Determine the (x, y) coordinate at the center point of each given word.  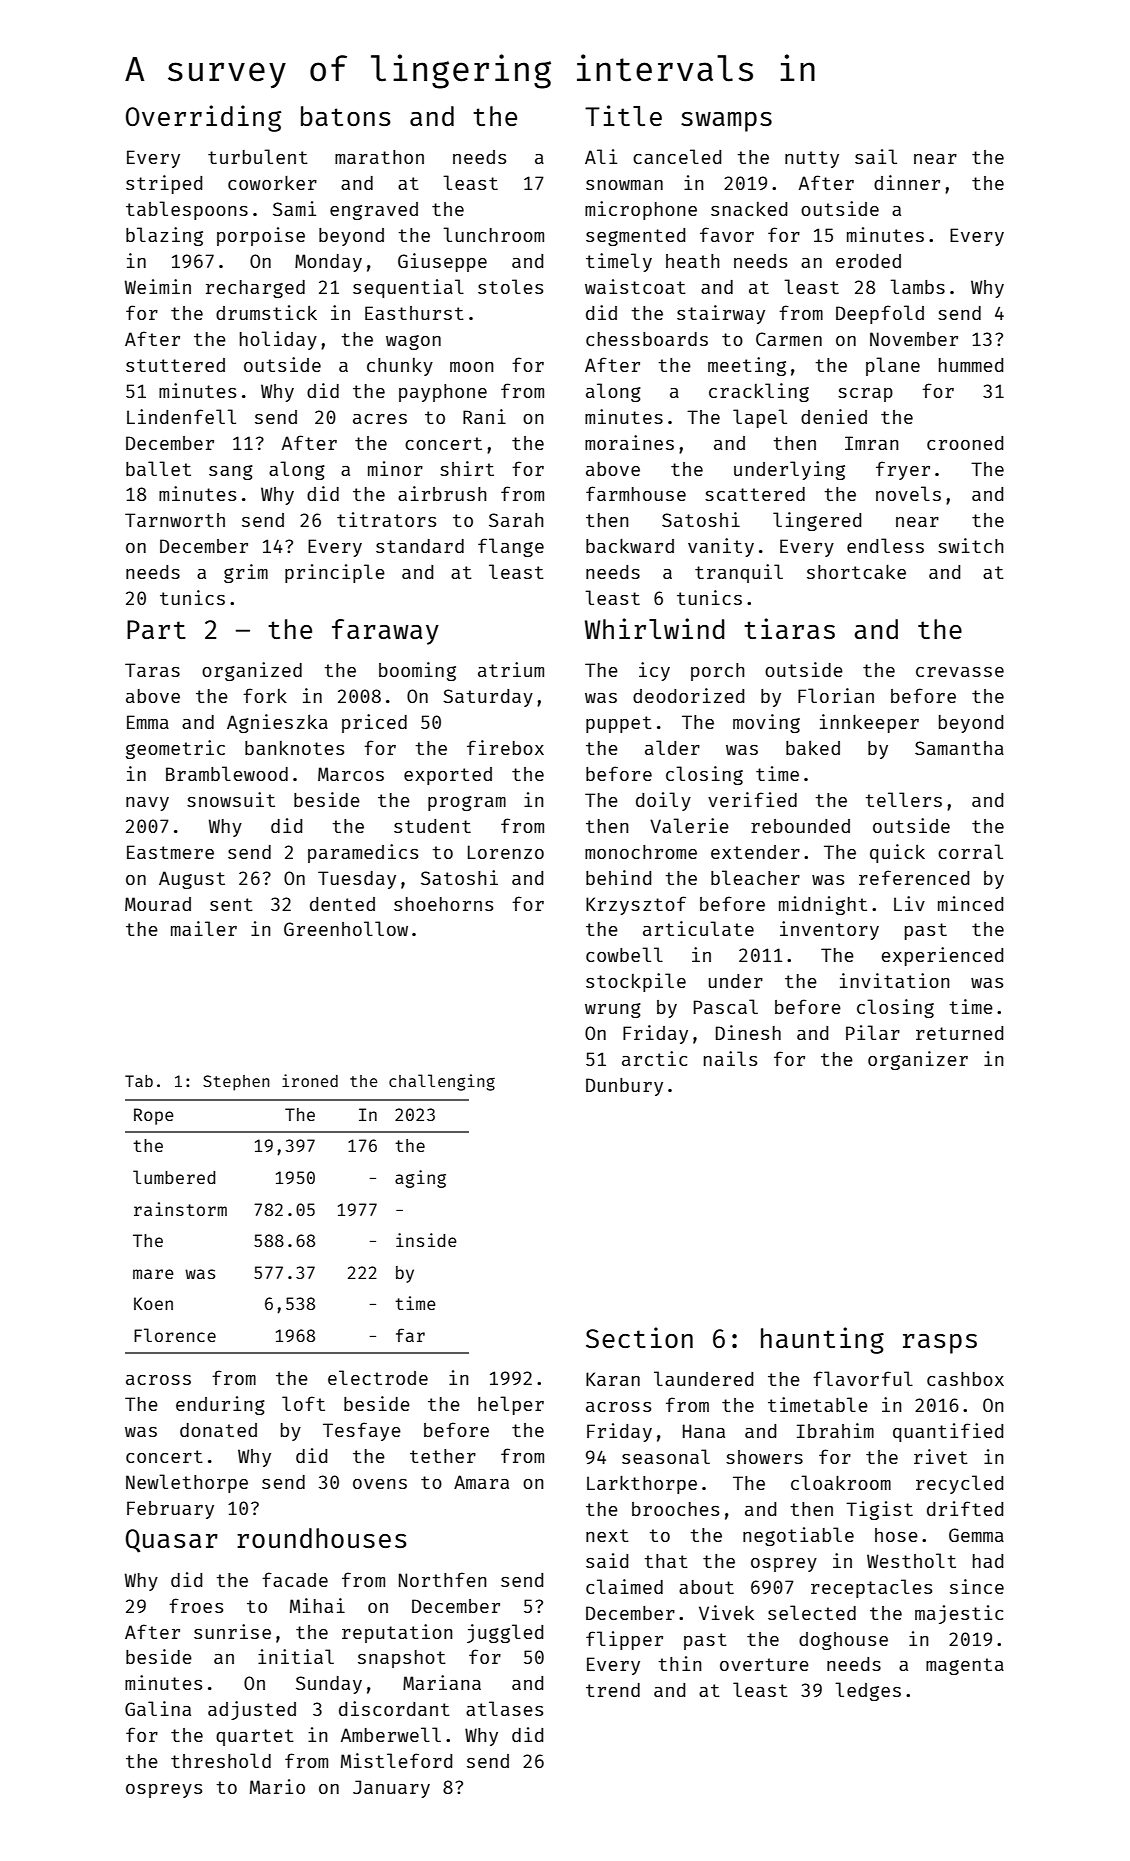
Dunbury (624, 1087)
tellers (903, 799)
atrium (511, 669)
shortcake (856, 572)
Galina (158, 1708)
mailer (204, 928)
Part (156, 629)
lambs (917, 286)
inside (426, 1240)
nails (730, 1058)
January (391, 1789)
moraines (629, 442)
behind (618, 877)
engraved (374, 211)
